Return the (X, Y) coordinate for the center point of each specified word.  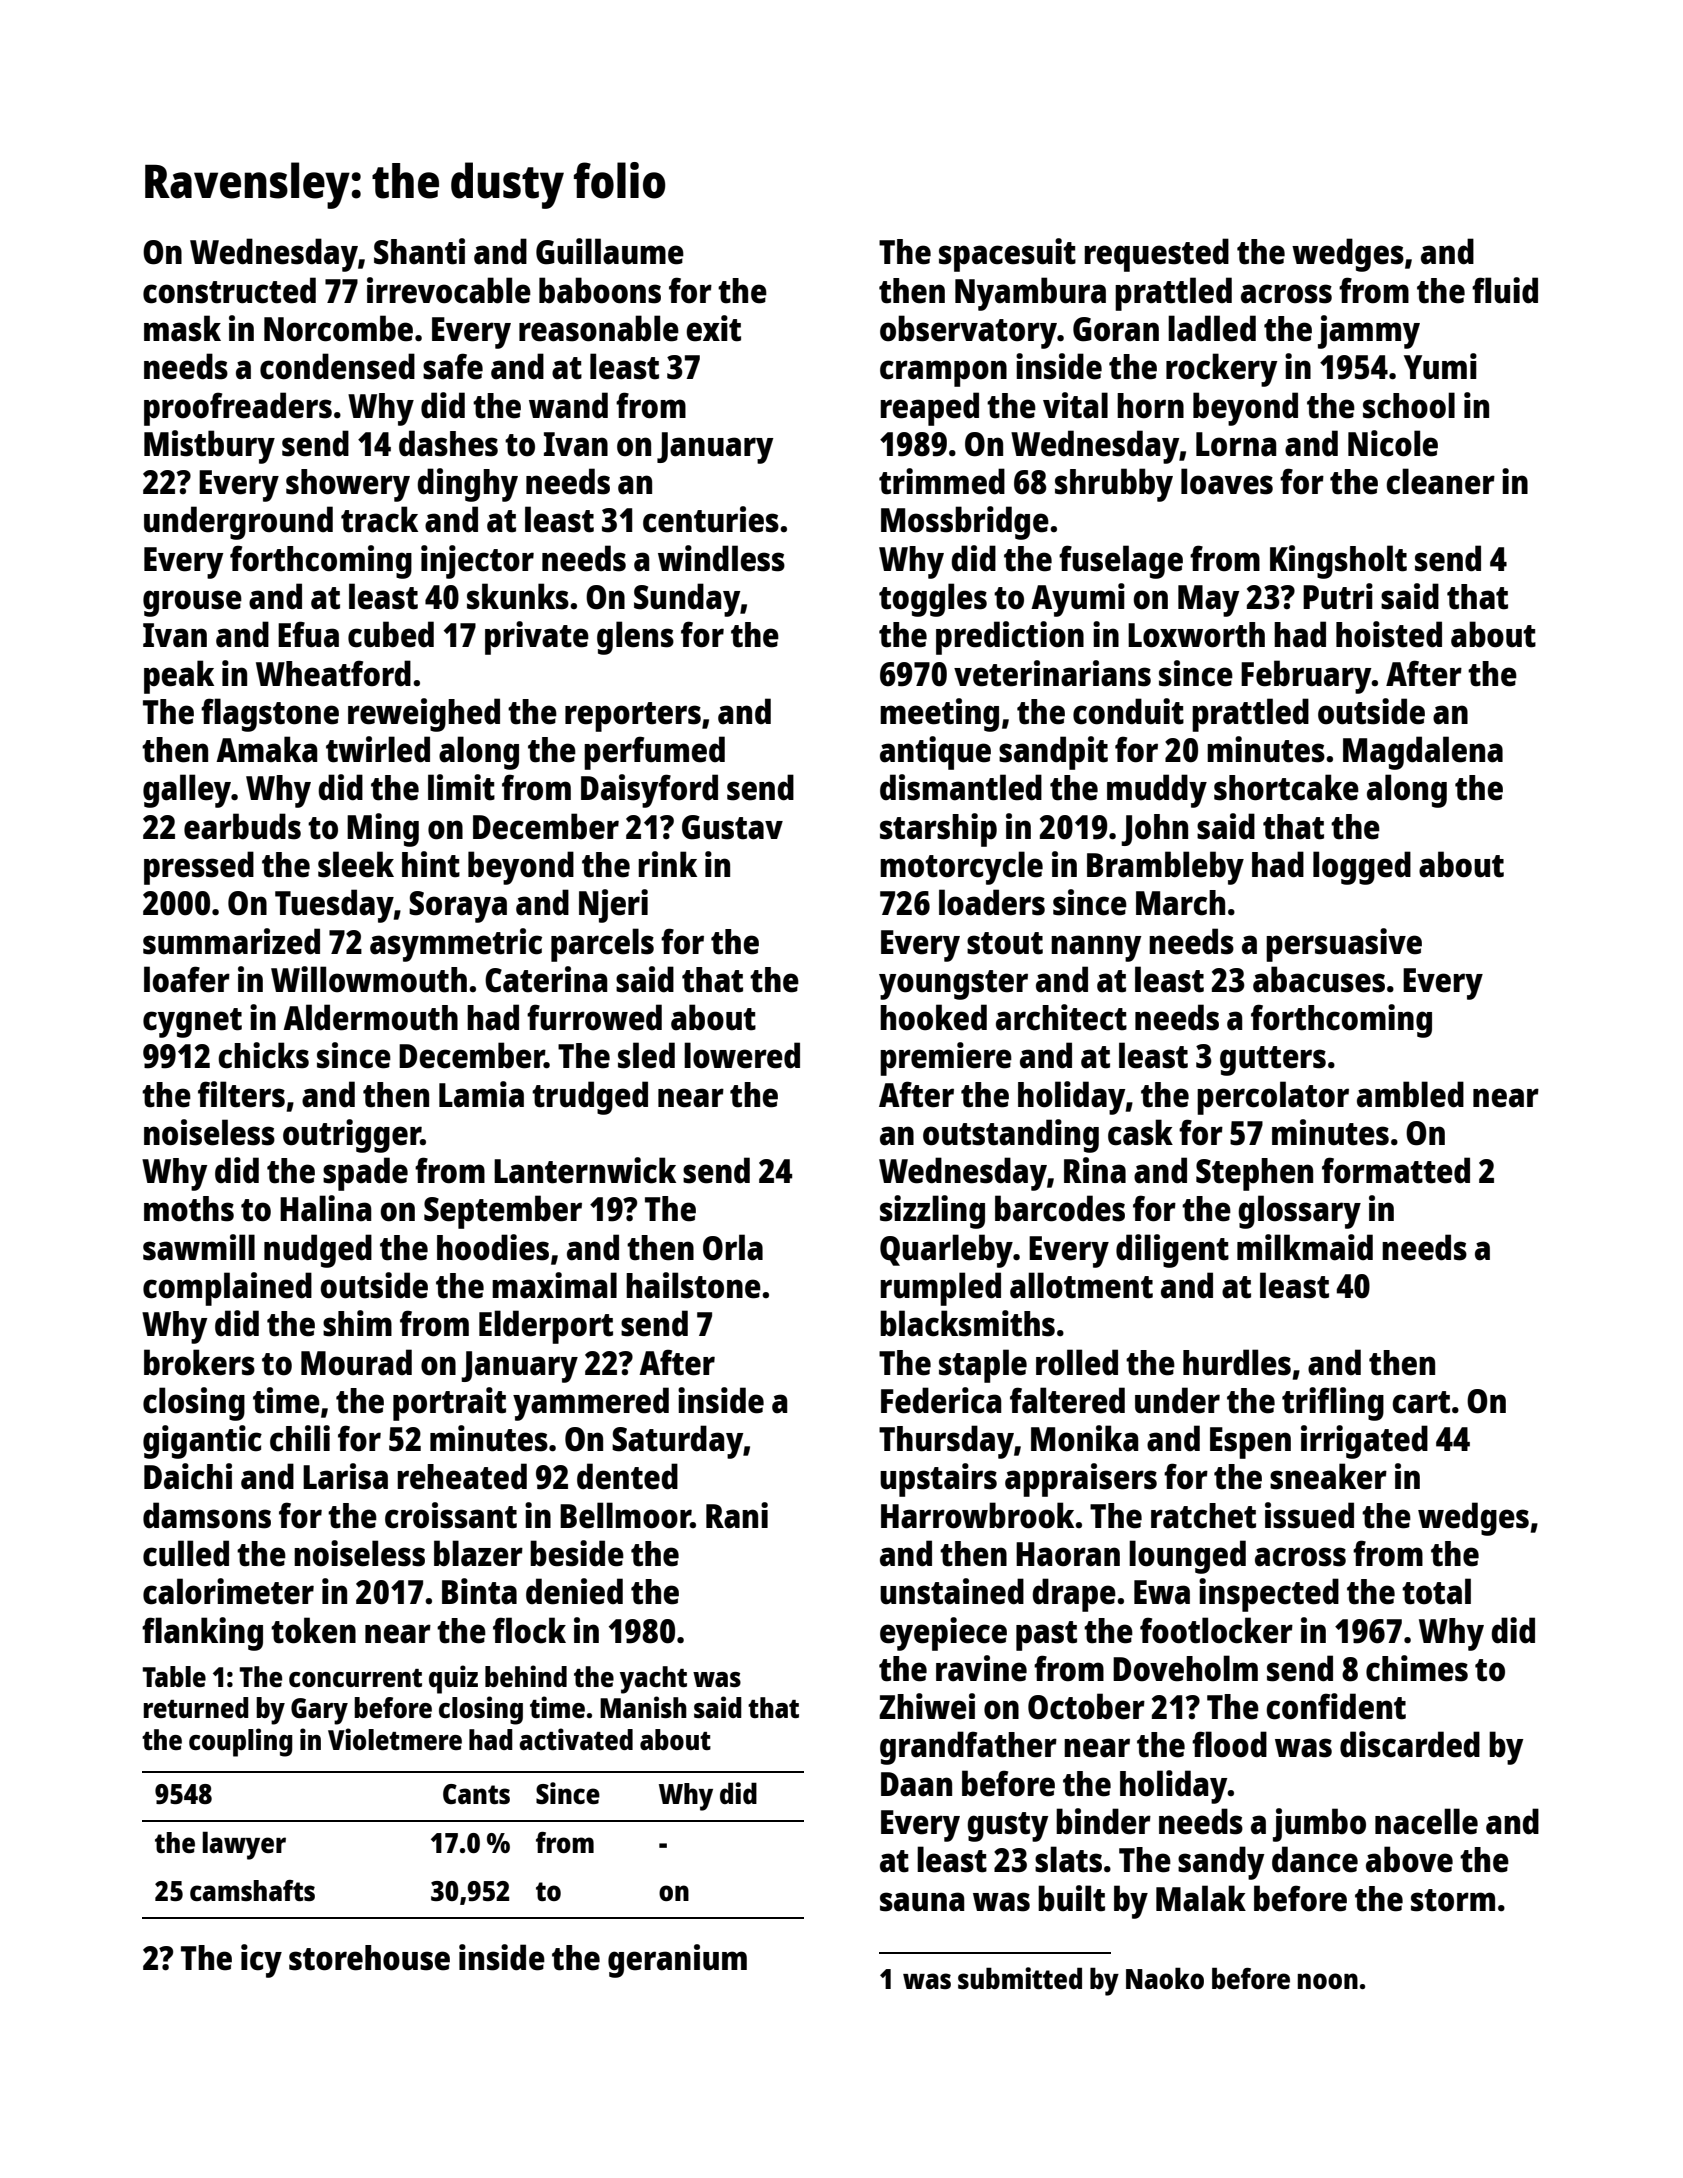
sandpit (1053, 753)
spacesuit (1007, 255)
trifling (1333, 1404)
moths (189, 1209)
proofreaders (238, 409)
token (313, 1630)
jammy (1369, 332)
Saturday (677, 1442)
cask (1140, 1132)
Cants (476, 1794)
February (1306, 677)
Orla (733, 1247)
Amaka (266, 749)
